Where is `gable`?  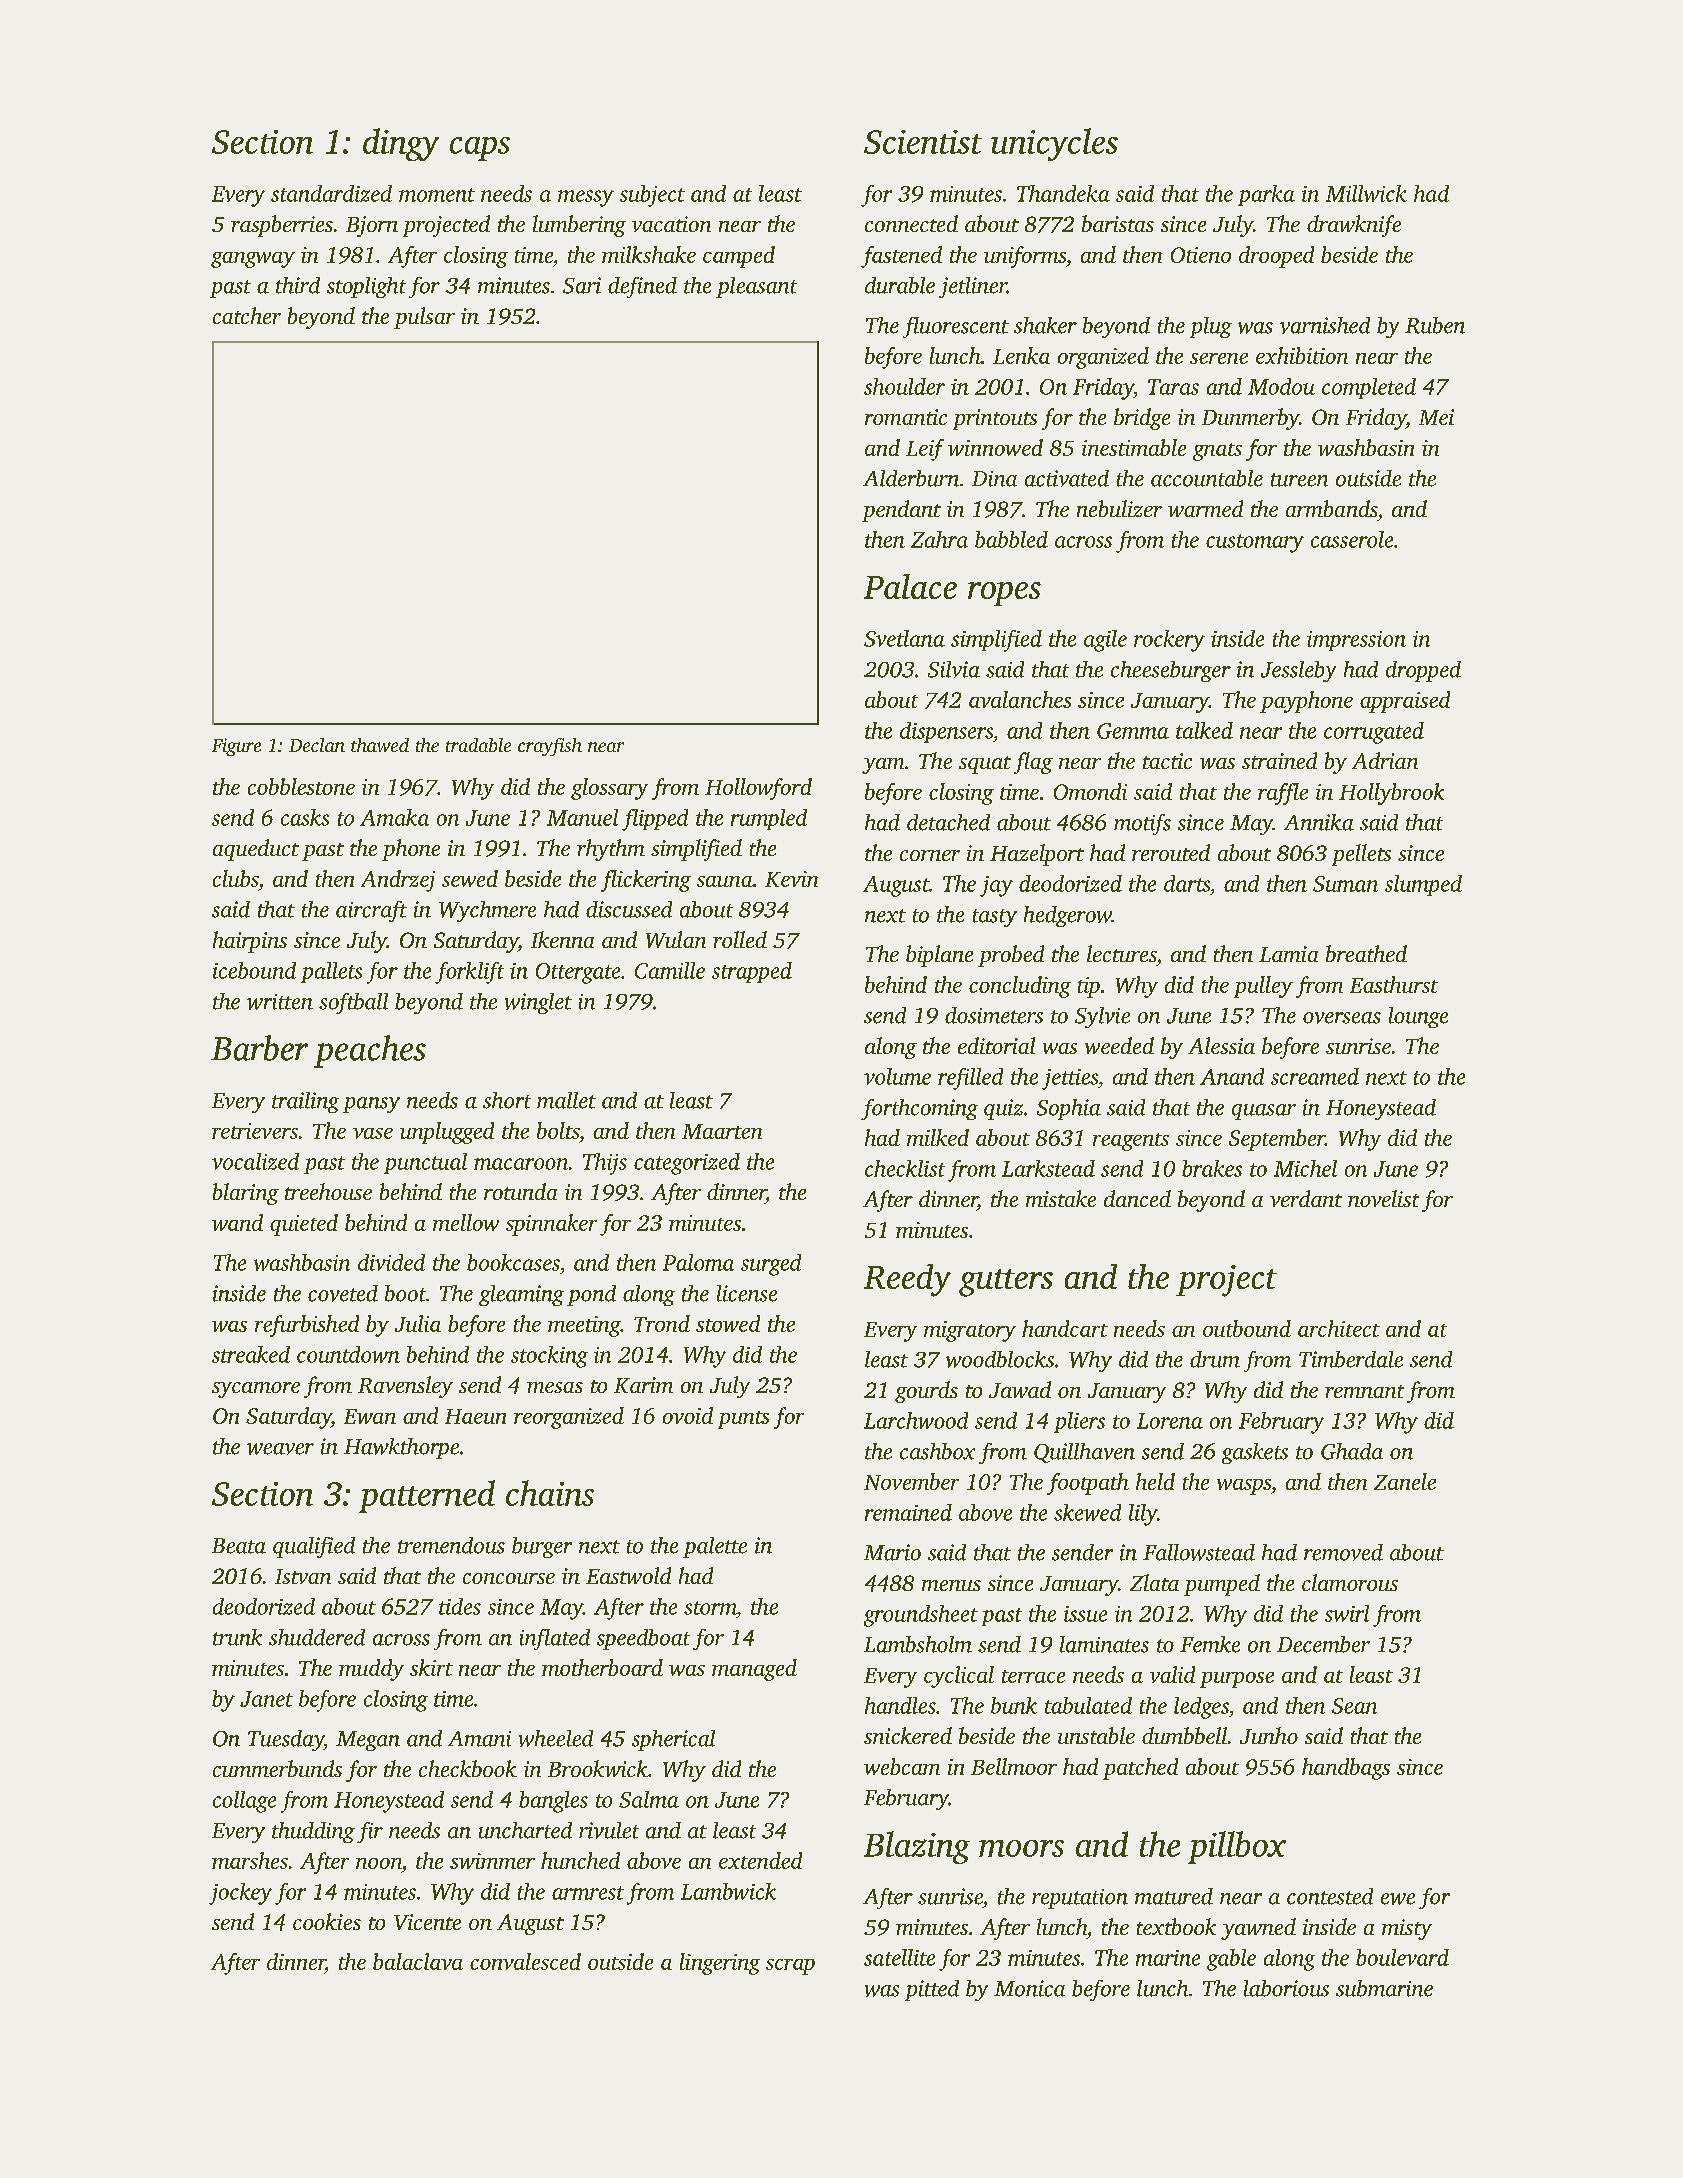
gable is located at coordinates (1231, 1960).
